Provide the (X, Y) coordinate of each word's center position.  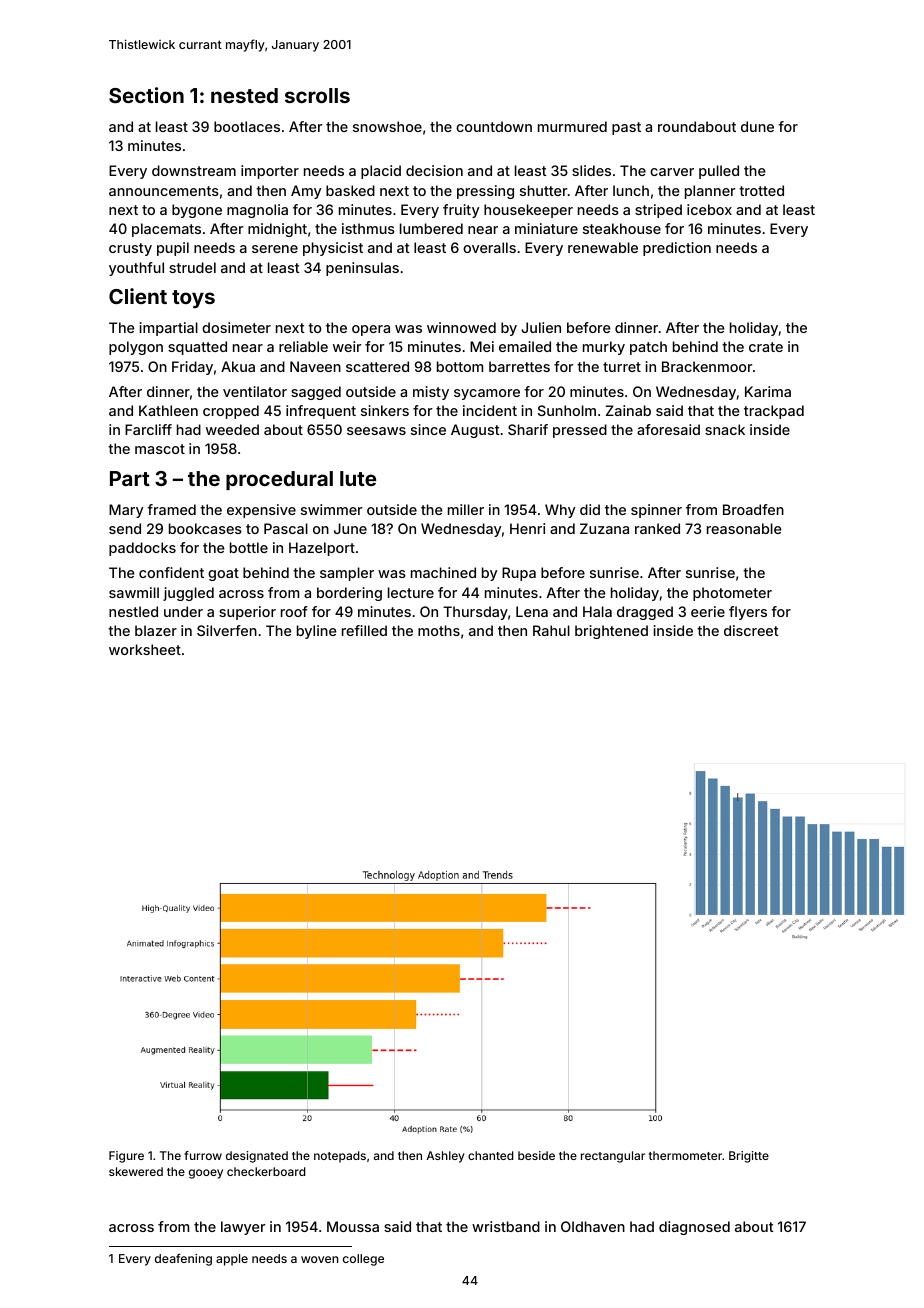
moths (439, 630)
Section (146, 95)
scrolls (317, 95)
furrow (203, 1155)
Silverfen (227, 630)
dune (757, 126)
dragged (645, 613)
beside (536, 1155)
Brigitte (749, 1157)
